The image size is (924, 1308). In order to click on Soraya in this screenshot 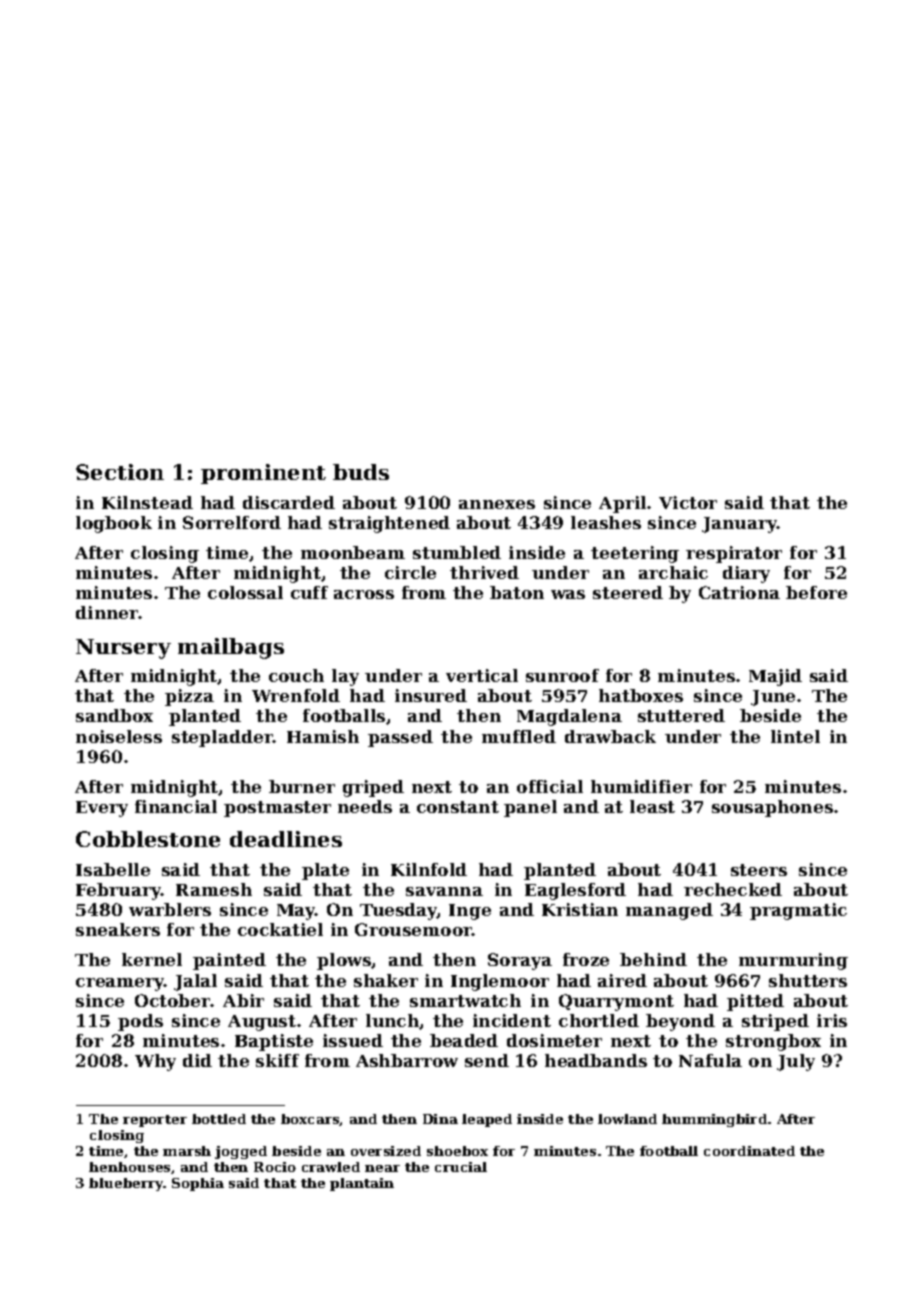, I will do `click(520, 961)`.
